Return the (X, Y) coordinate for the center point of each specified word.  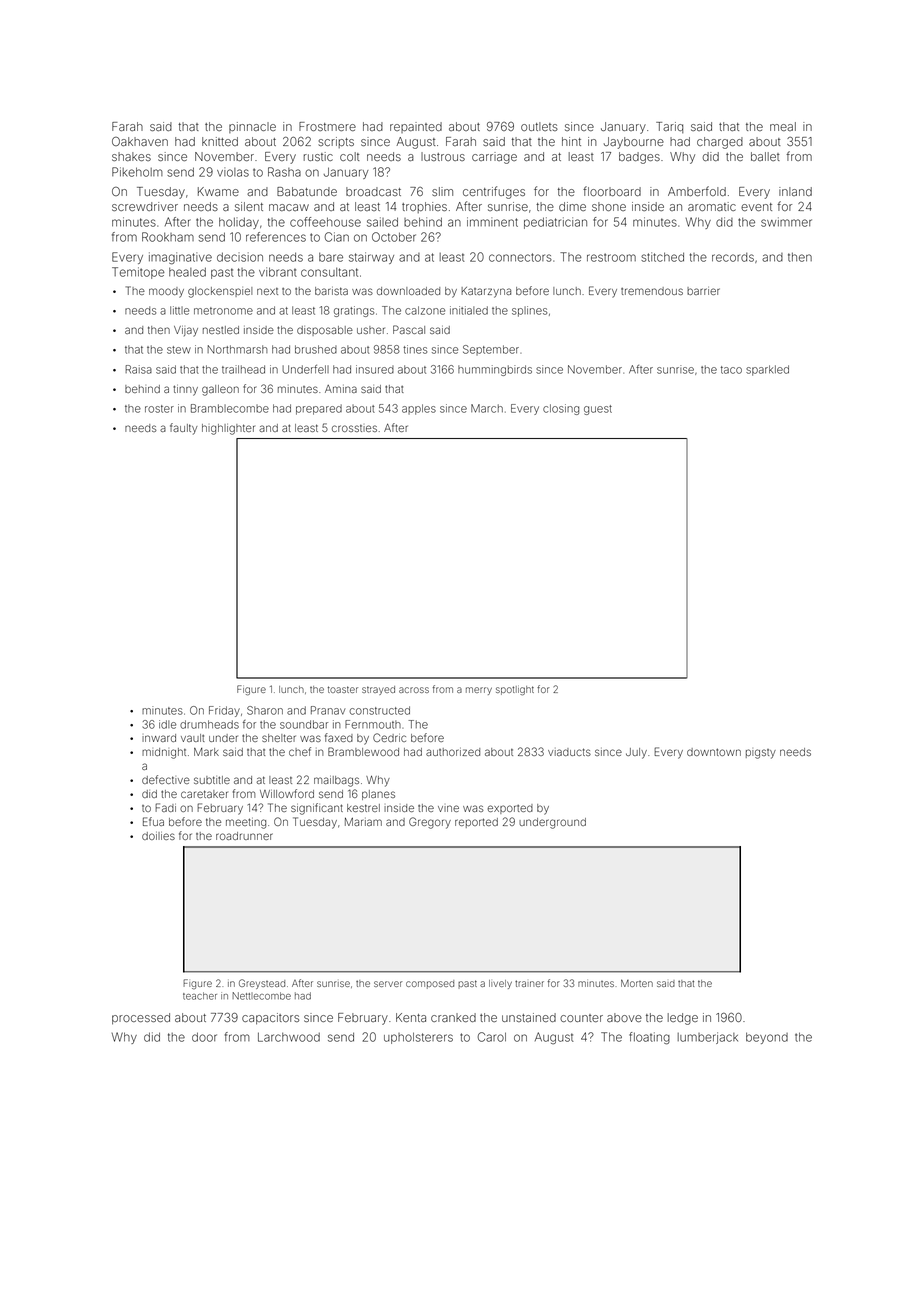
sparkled (767, 370)
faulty (184, 429)
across (414, 690)
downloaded (408, 291)
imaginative (180, 258)
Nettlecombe (261, 996)
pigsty (761, 754)
